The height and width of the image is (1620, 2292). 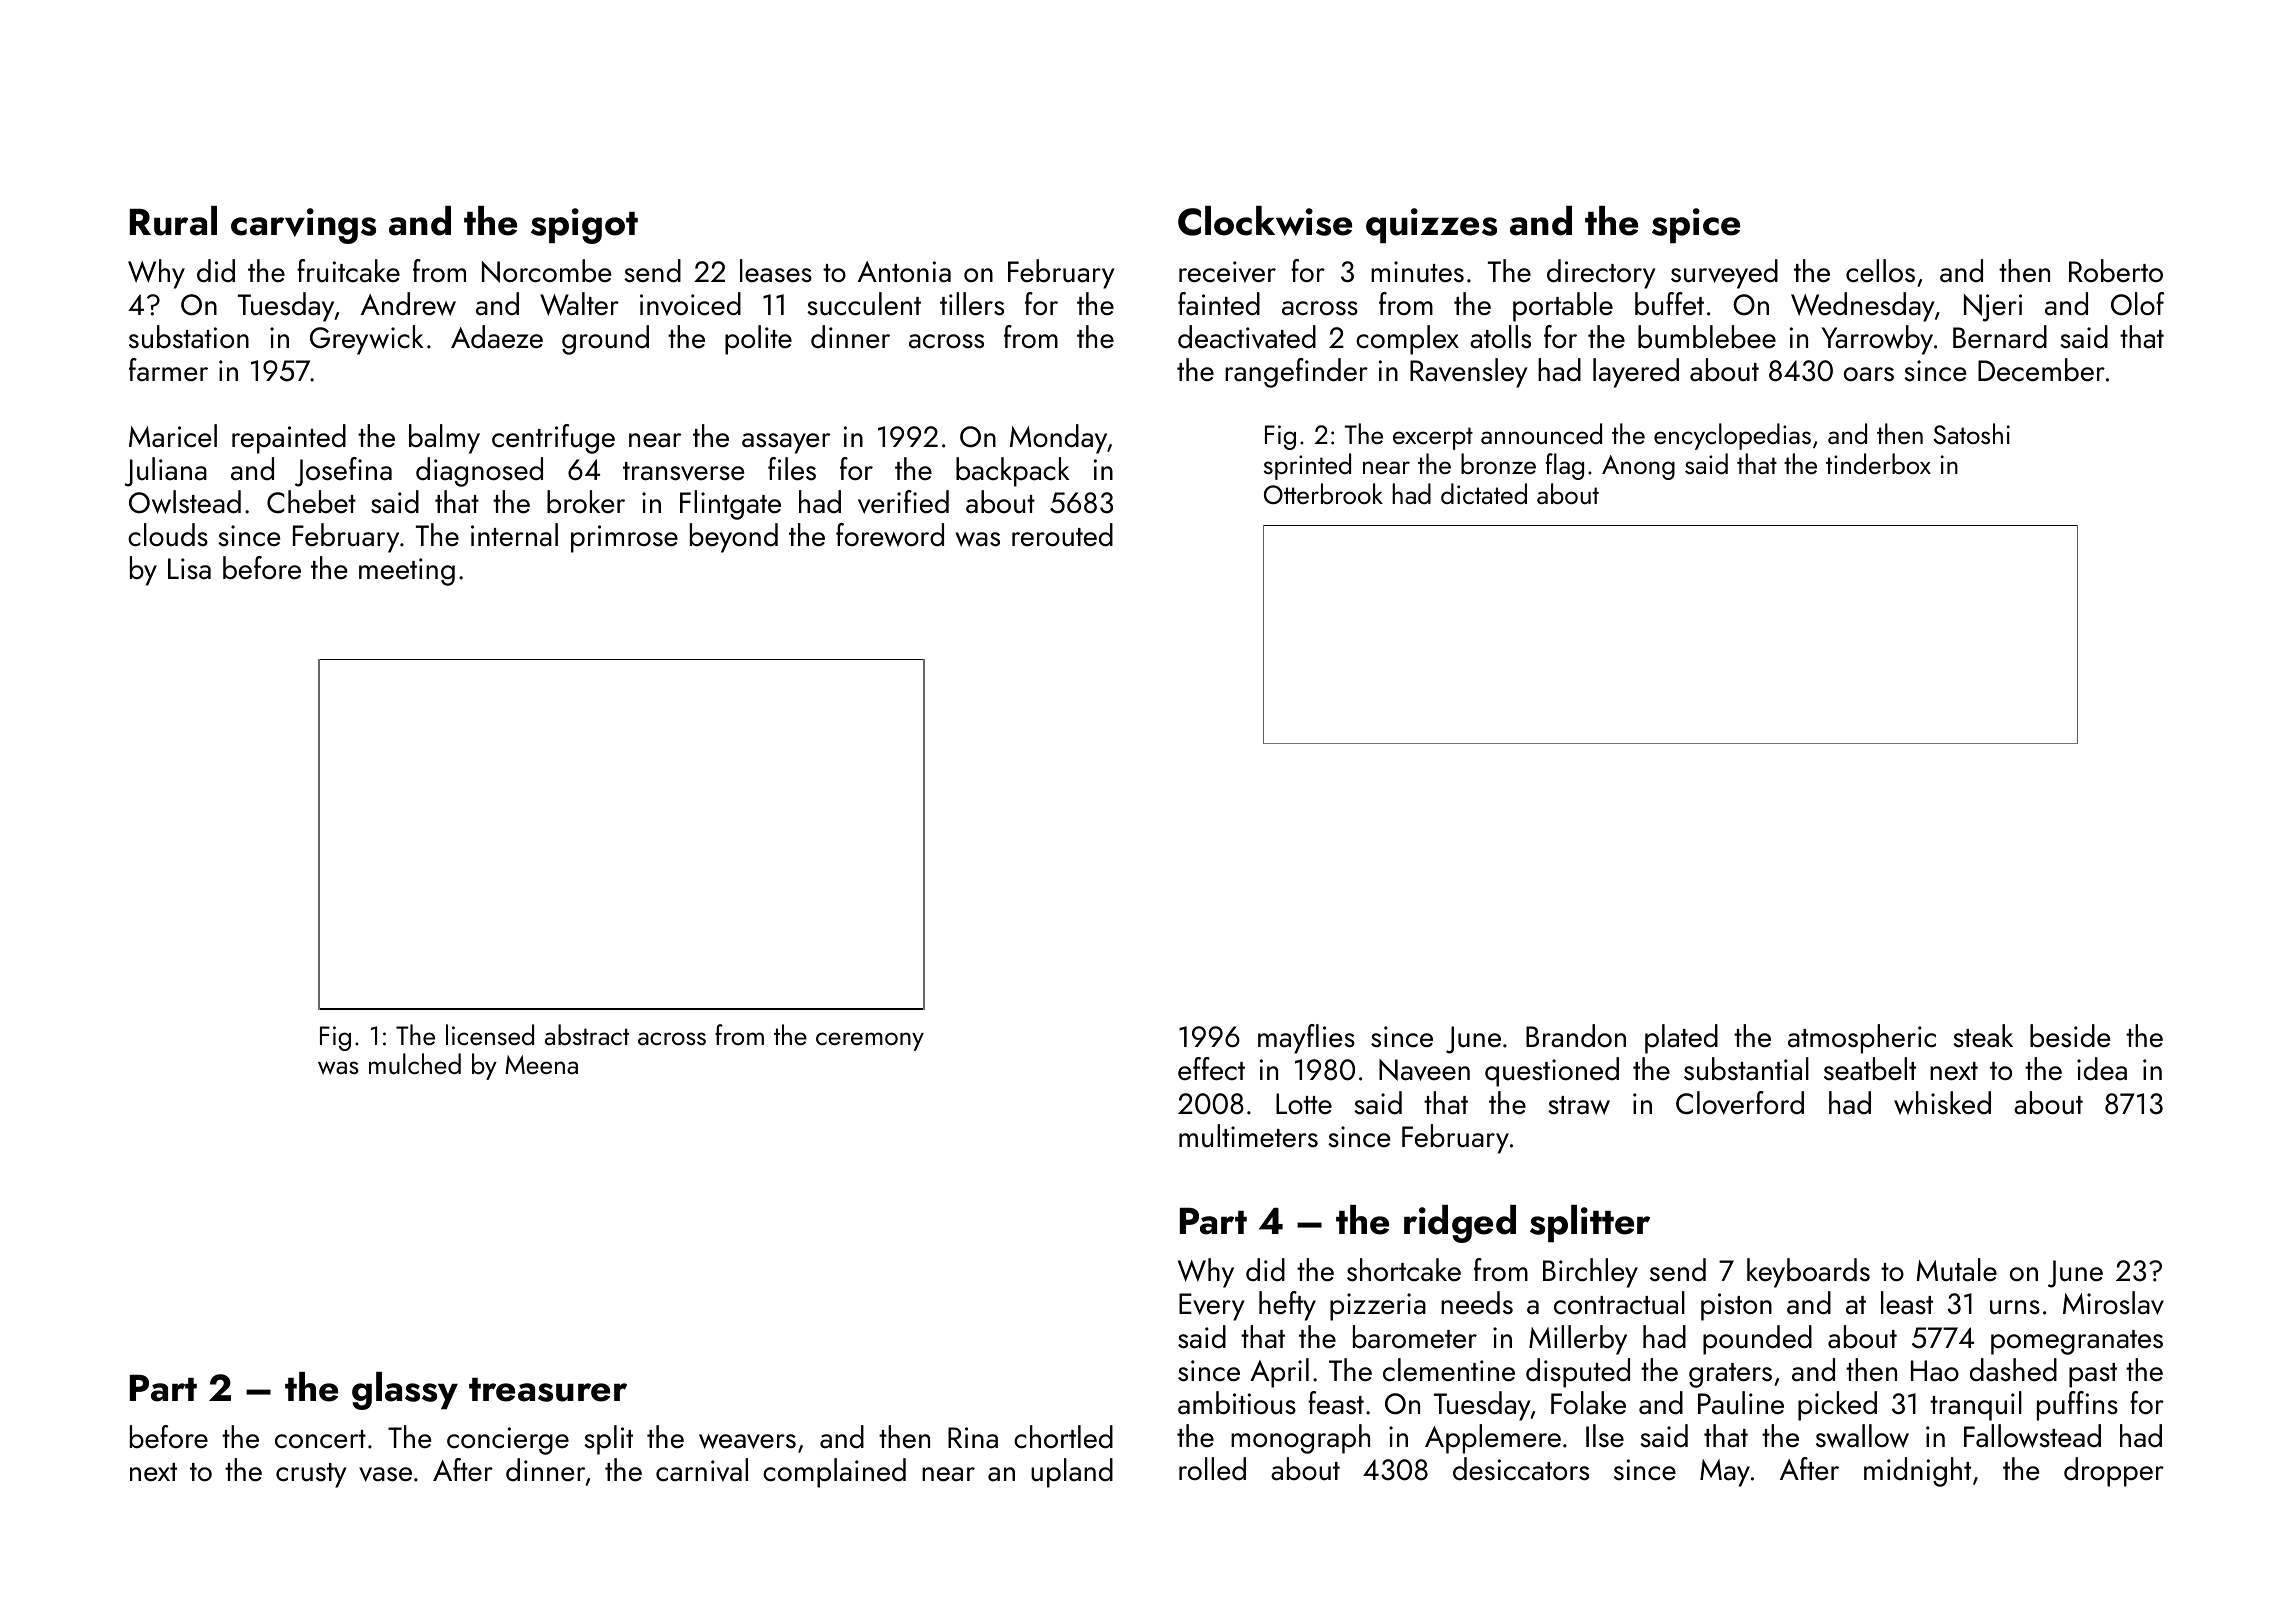 I want to click on mayflies, so click(x=1306, y=1039).
